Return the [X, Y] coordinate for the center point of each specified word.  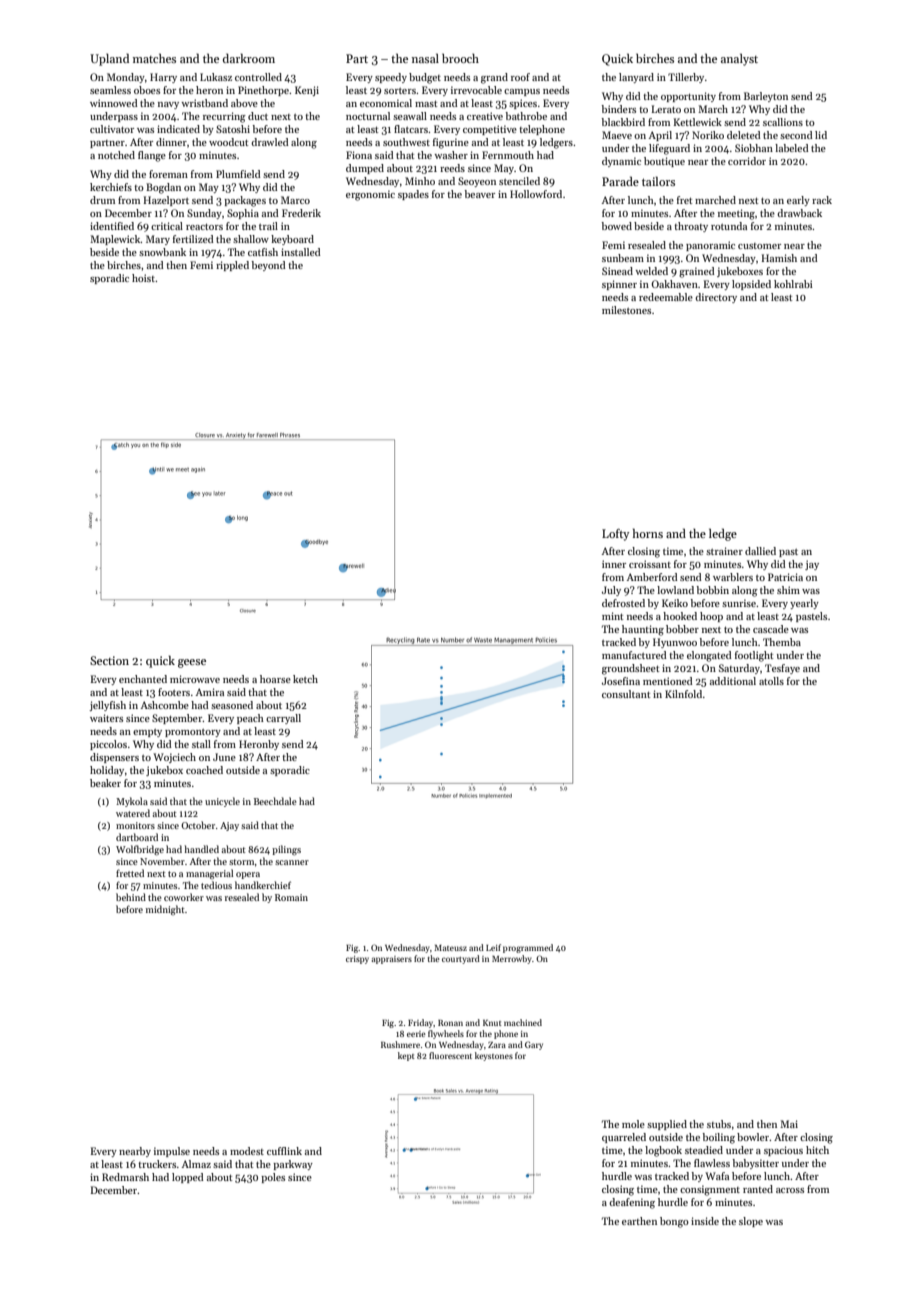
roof [520, 77]
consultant [626, 694]
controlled [258, 77]
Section [109, 660]
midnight [165, 910]
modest [247, 1151]
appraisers [392, 960]
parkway [293, 1165]
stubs [719, 1124]
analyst [739, 59]
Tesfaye [782, 669]
